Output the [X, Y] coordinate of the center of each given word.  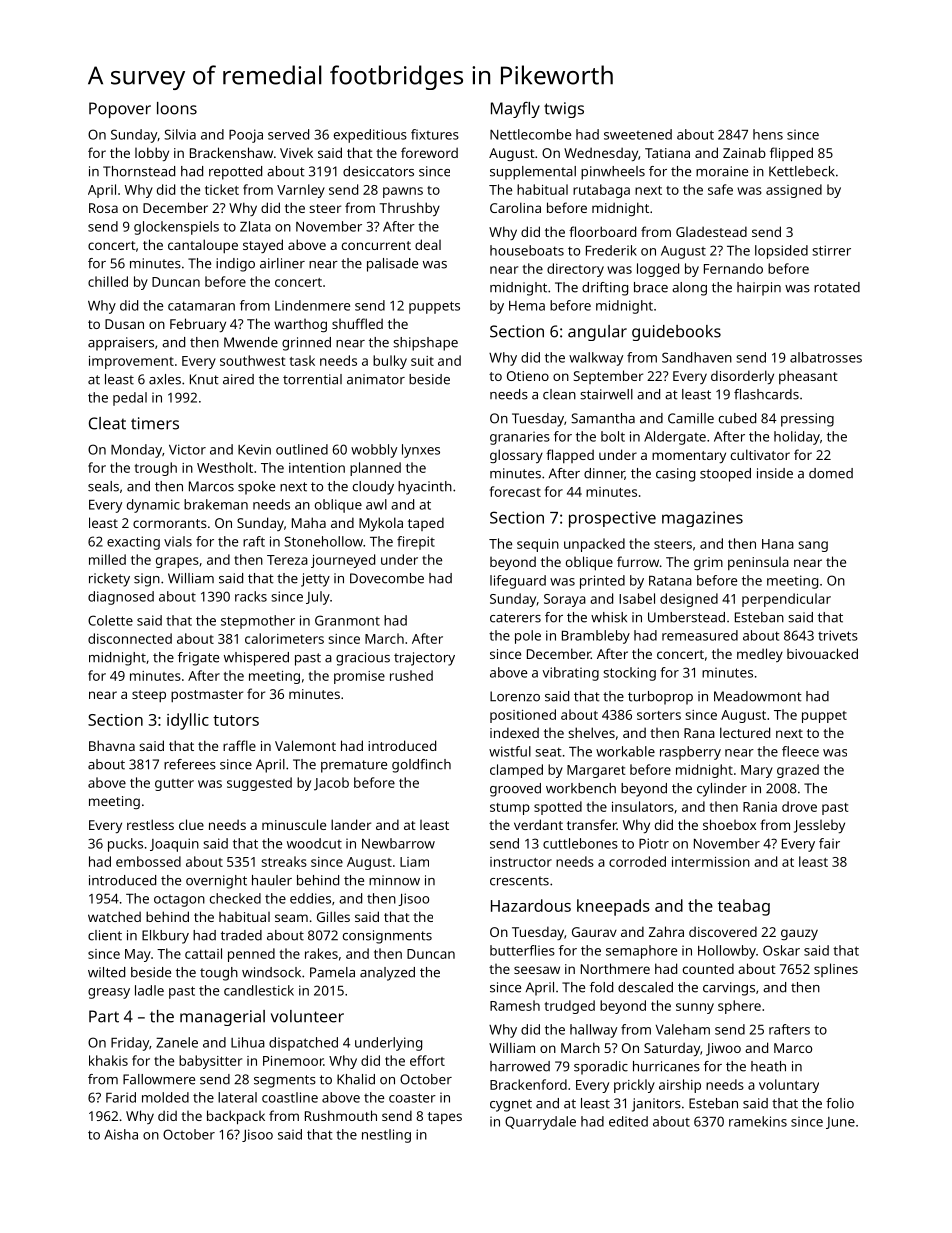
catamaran [201, 306]
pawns [403, 192]
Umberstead [686, 617]
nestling [386, 1136]
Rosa [103, 208]
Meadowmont [758, 696]
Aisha [121, 1134]
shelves [591, 732]
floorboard [602, 231]
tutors [236, 720]
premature [354, 766]
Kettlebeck [802, 171]
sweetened [638, 134]
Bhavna [112, 745]
